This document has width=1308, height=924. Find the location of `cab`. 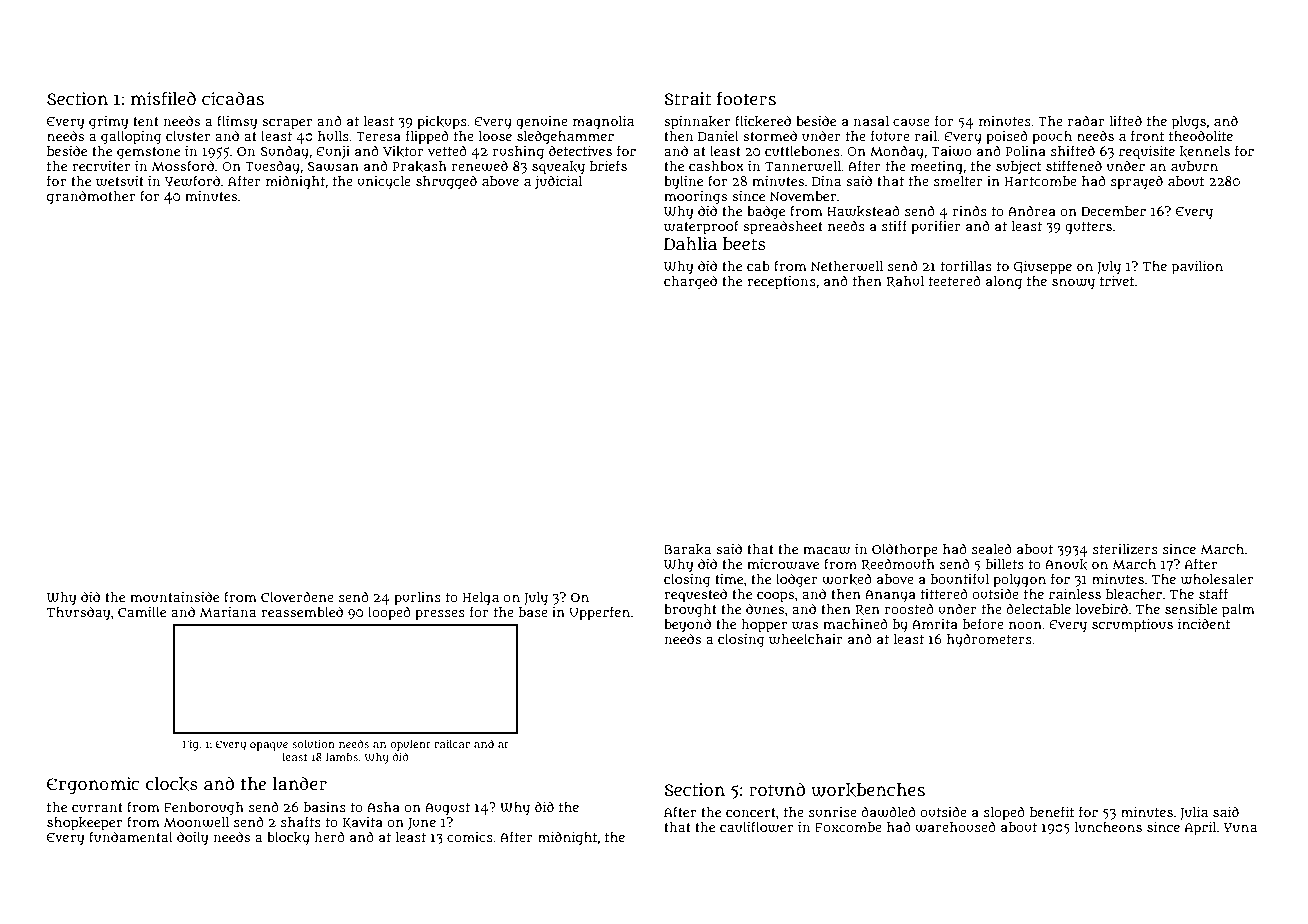

cab is located at coordinates (758, 266).
